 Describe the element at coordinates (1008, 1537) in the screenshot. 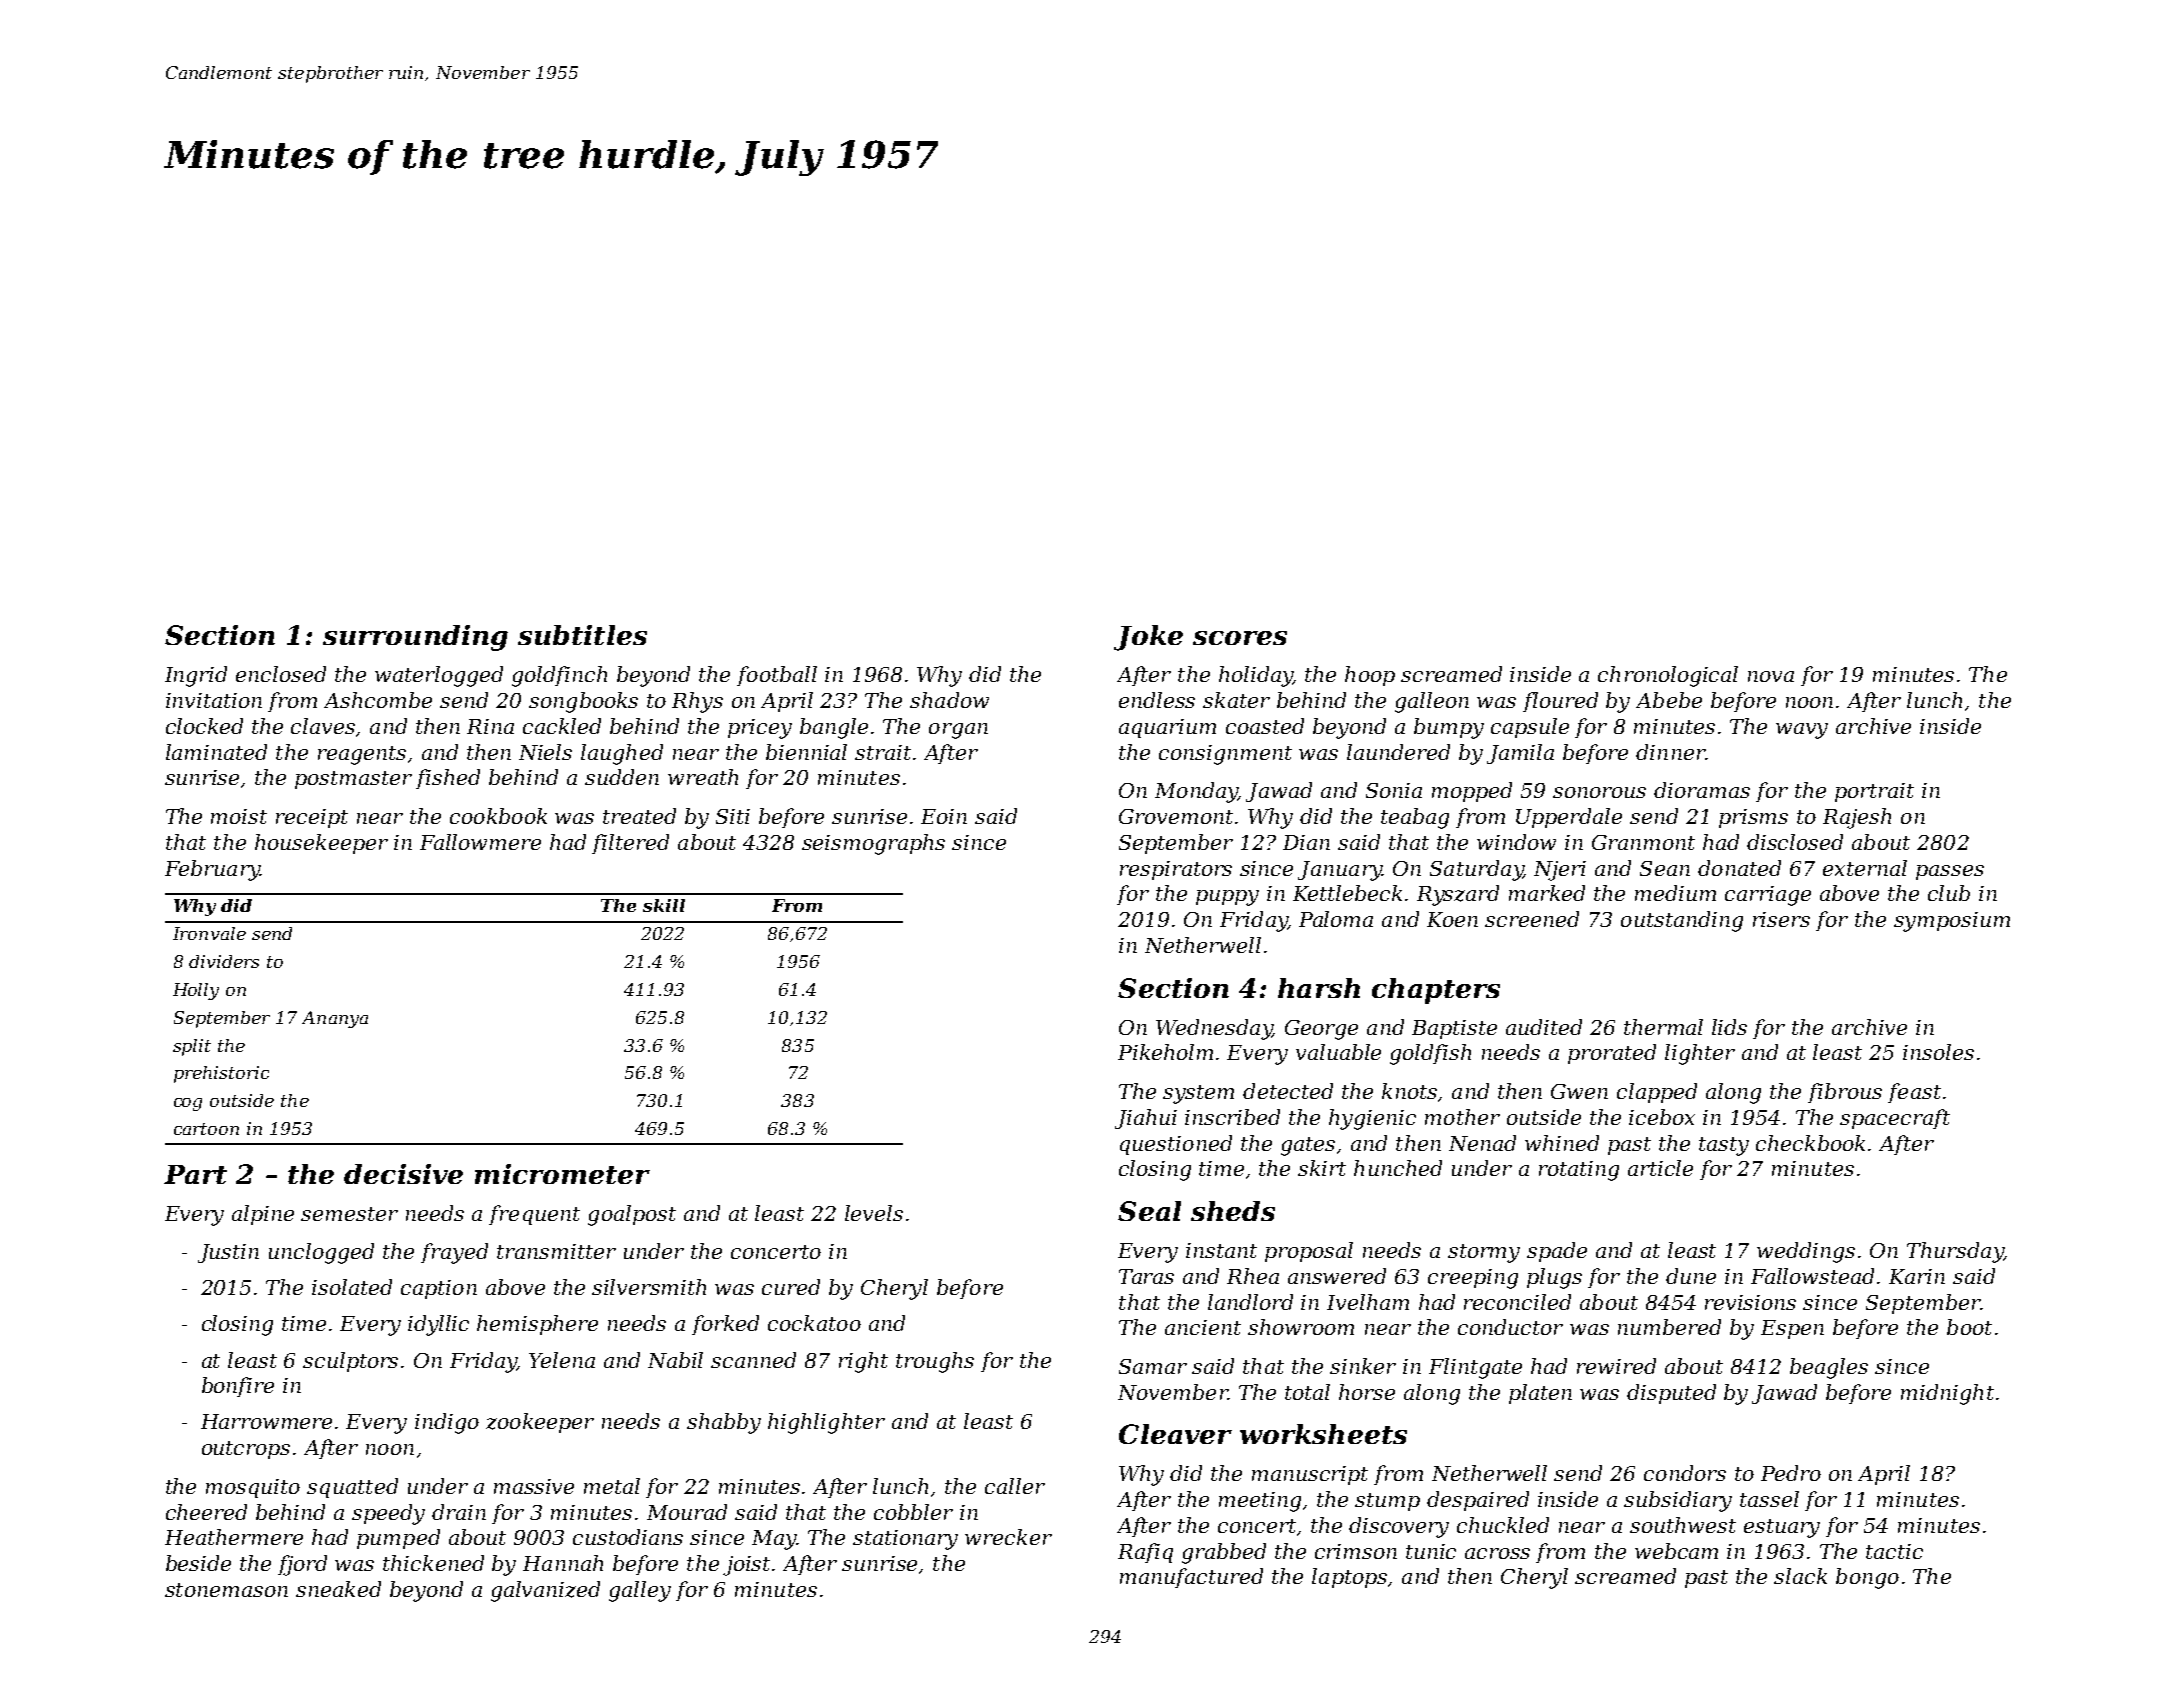

I see `wrecker` at that location.
